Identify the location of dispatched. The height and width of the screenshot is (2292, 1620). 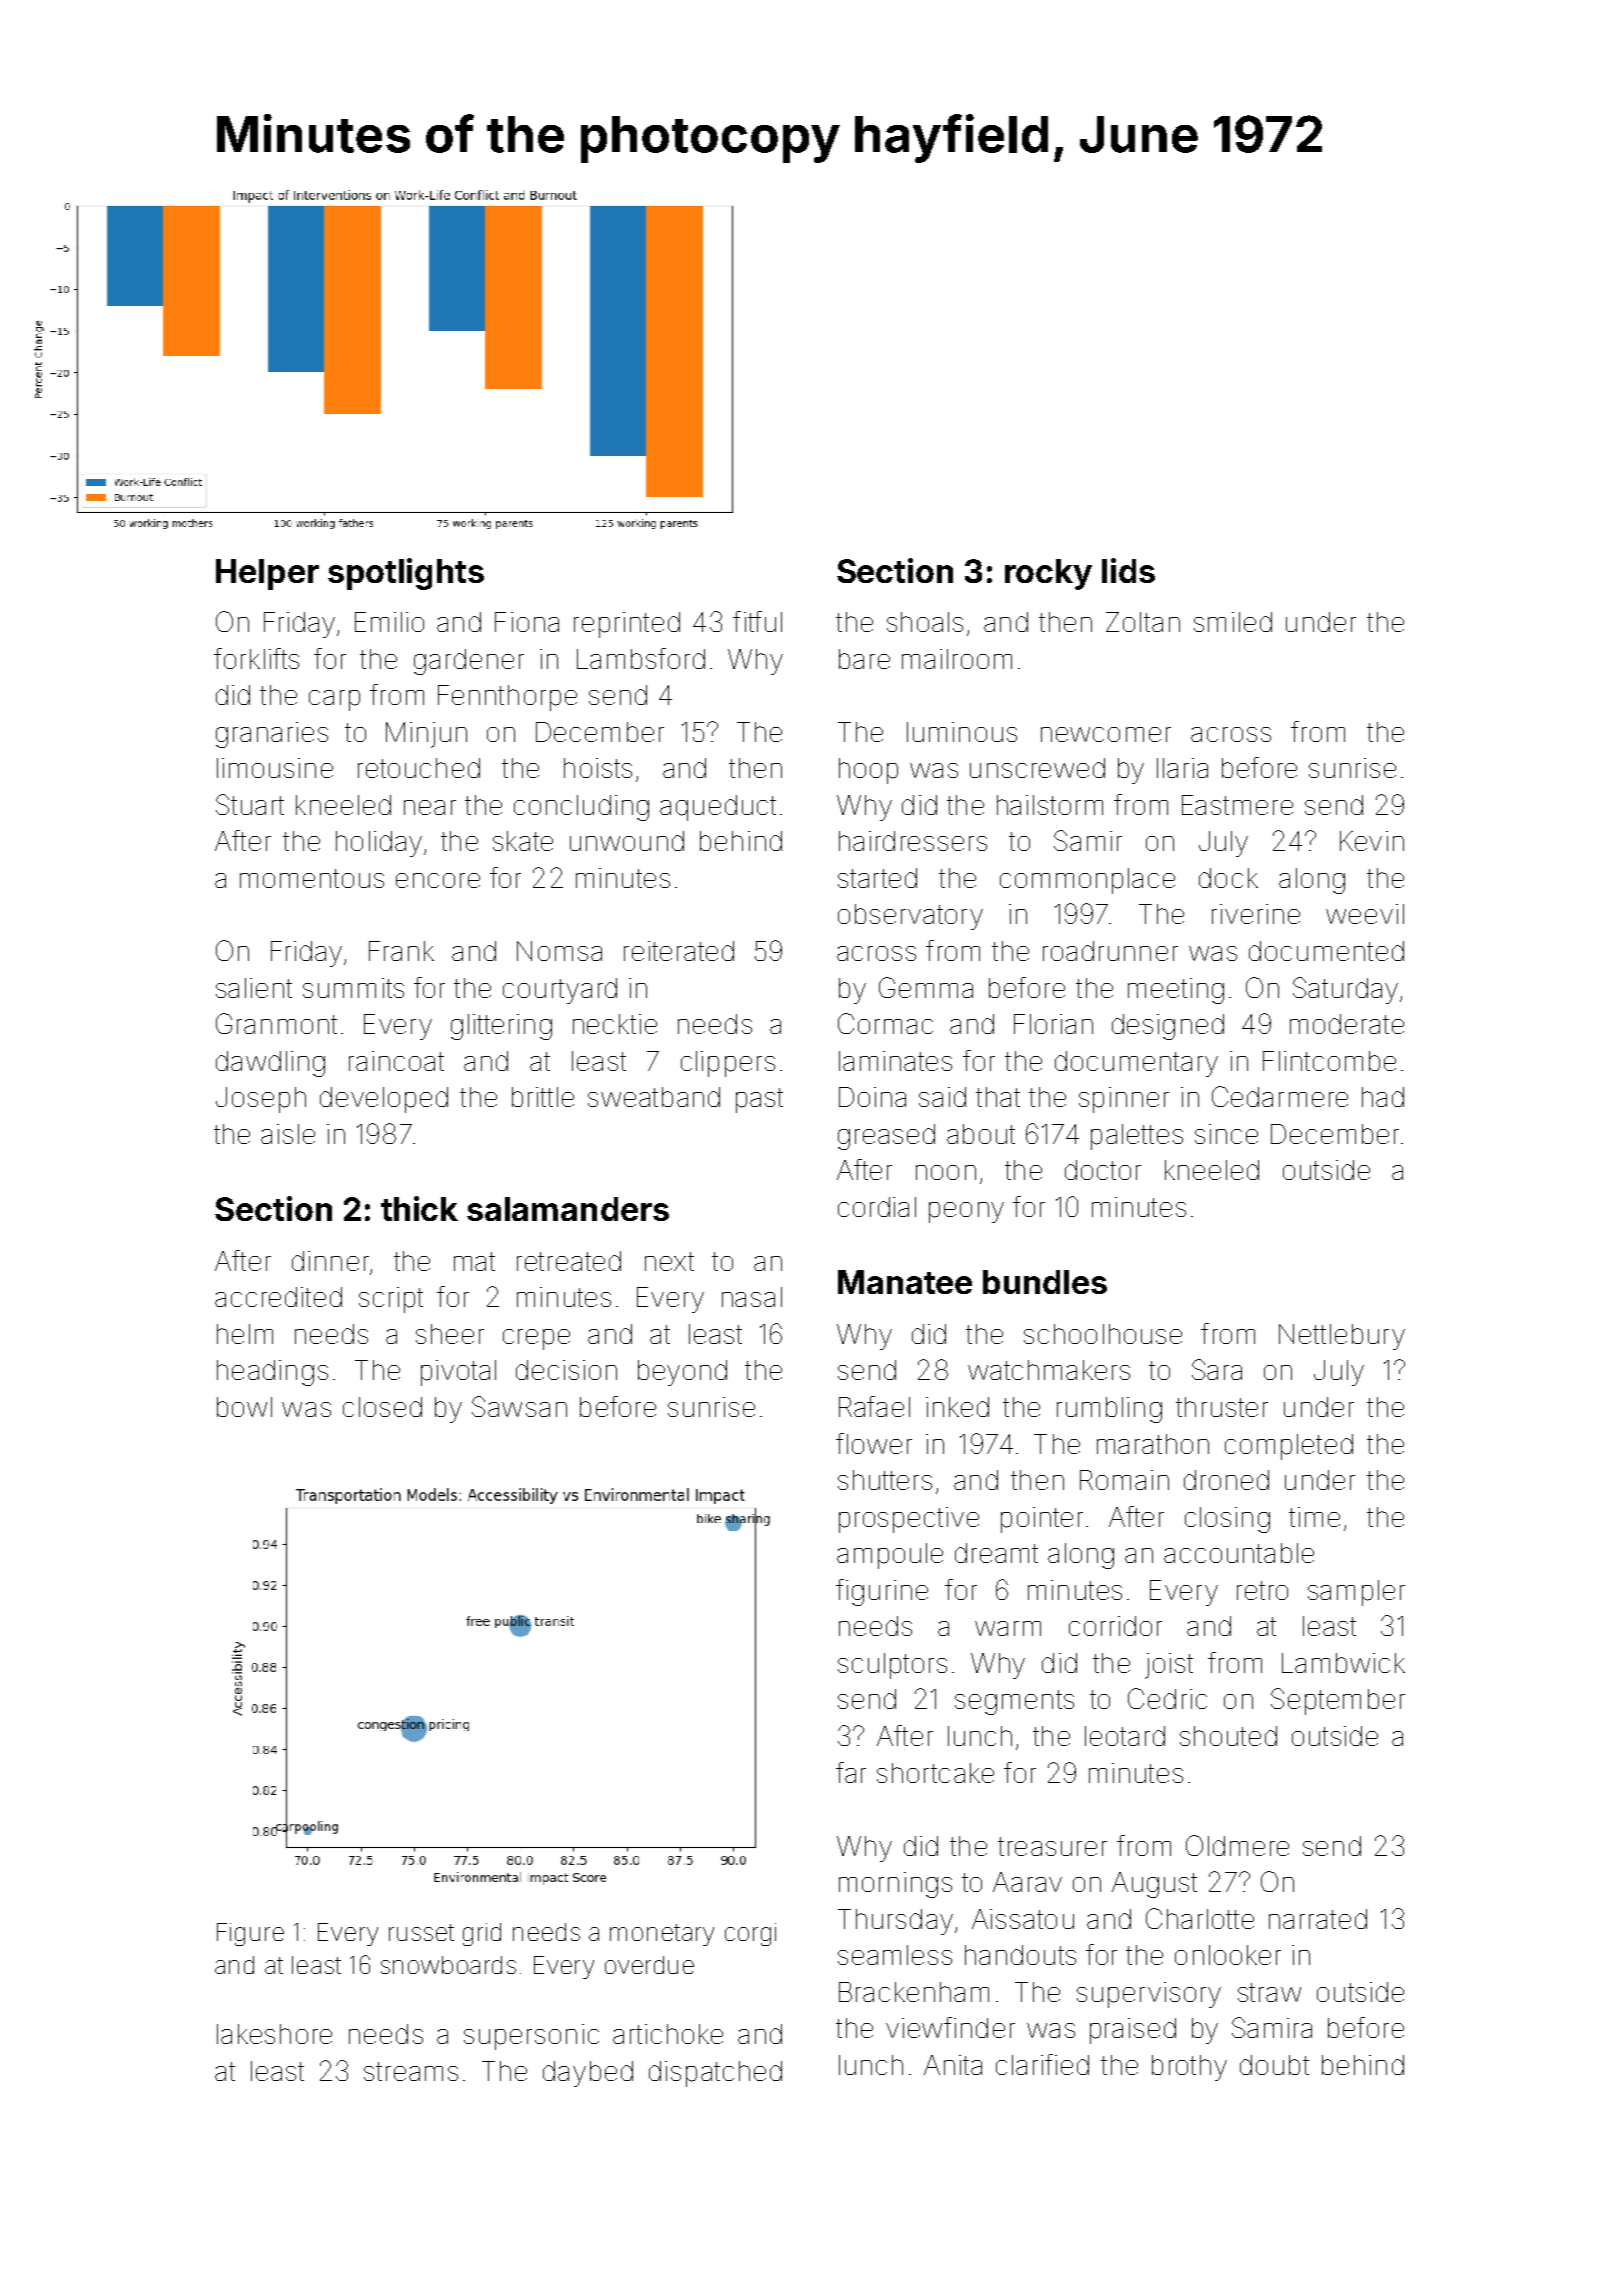
(715, 2074).
